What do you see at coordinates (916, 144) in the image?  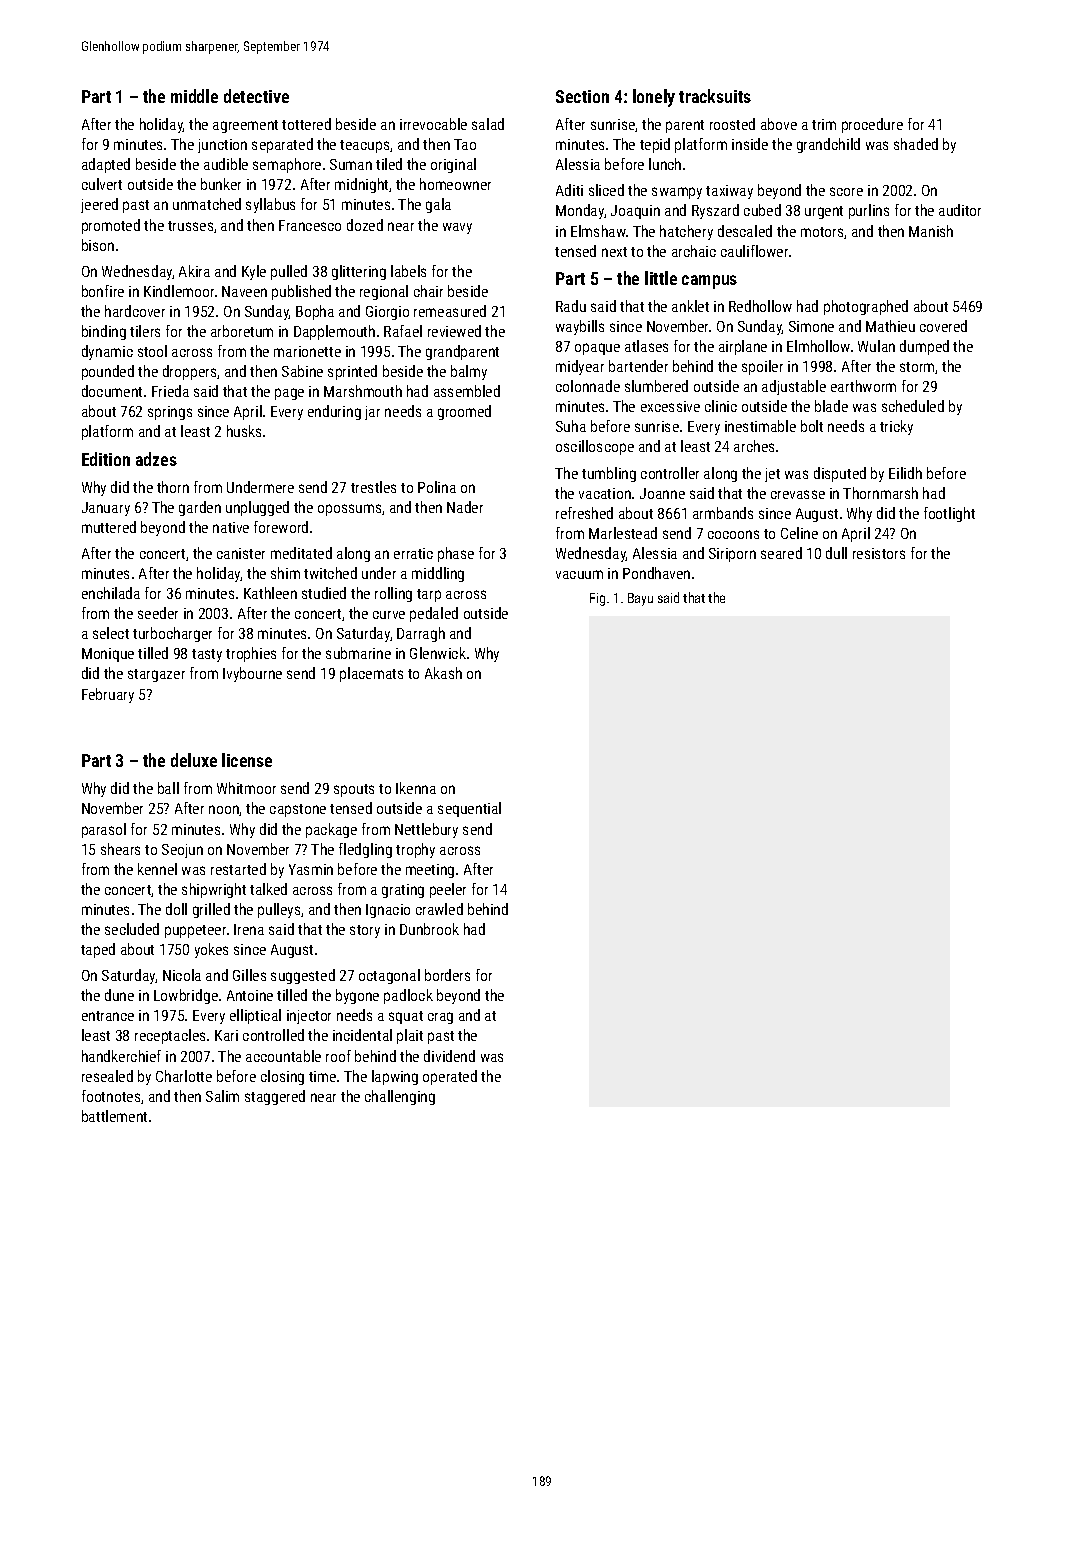 I see `shaded` at bounding box center [916, 144].
